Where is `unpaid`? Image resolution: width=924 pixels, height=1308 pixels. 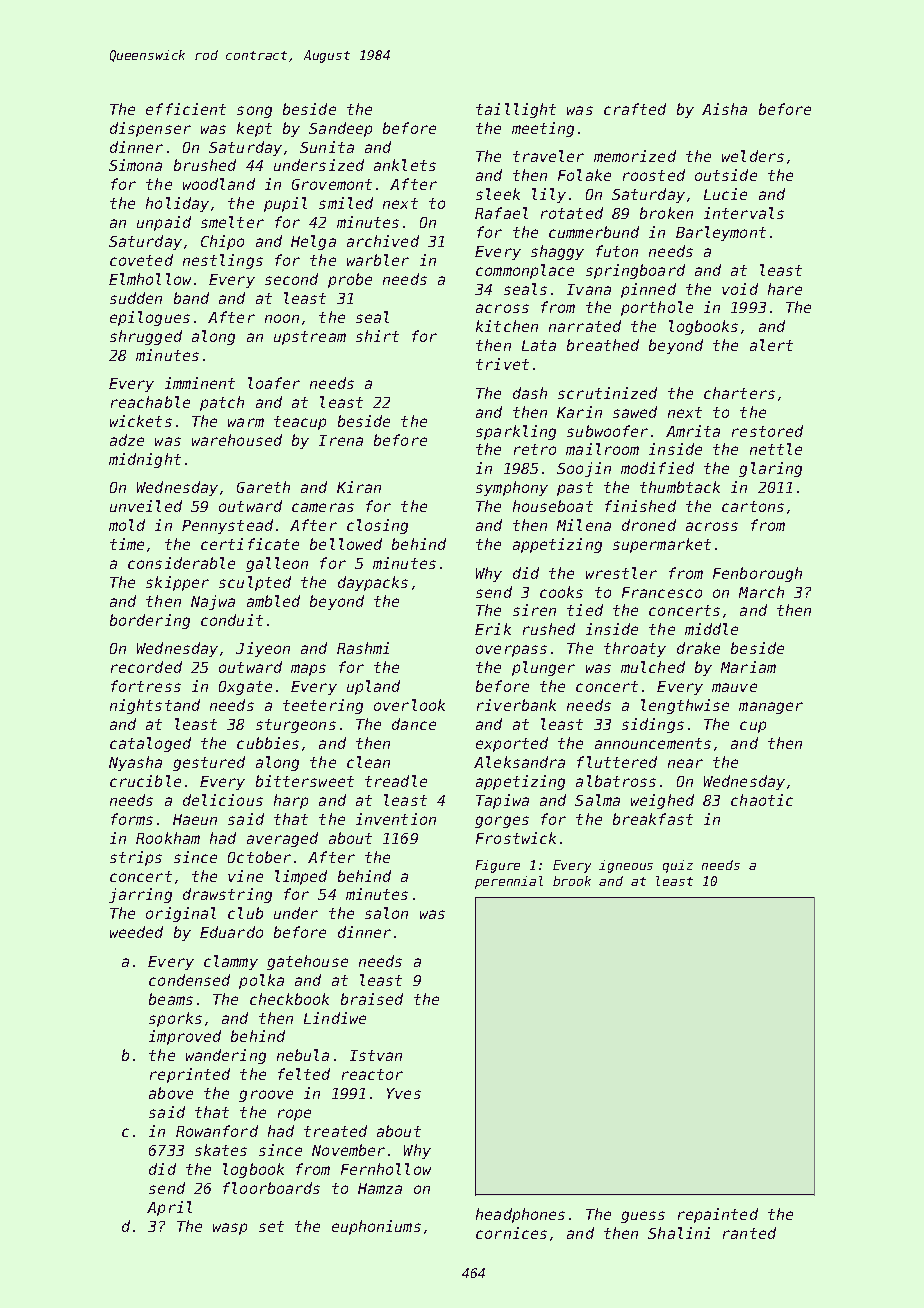
unpaid is located at coordinates (164, 223).
